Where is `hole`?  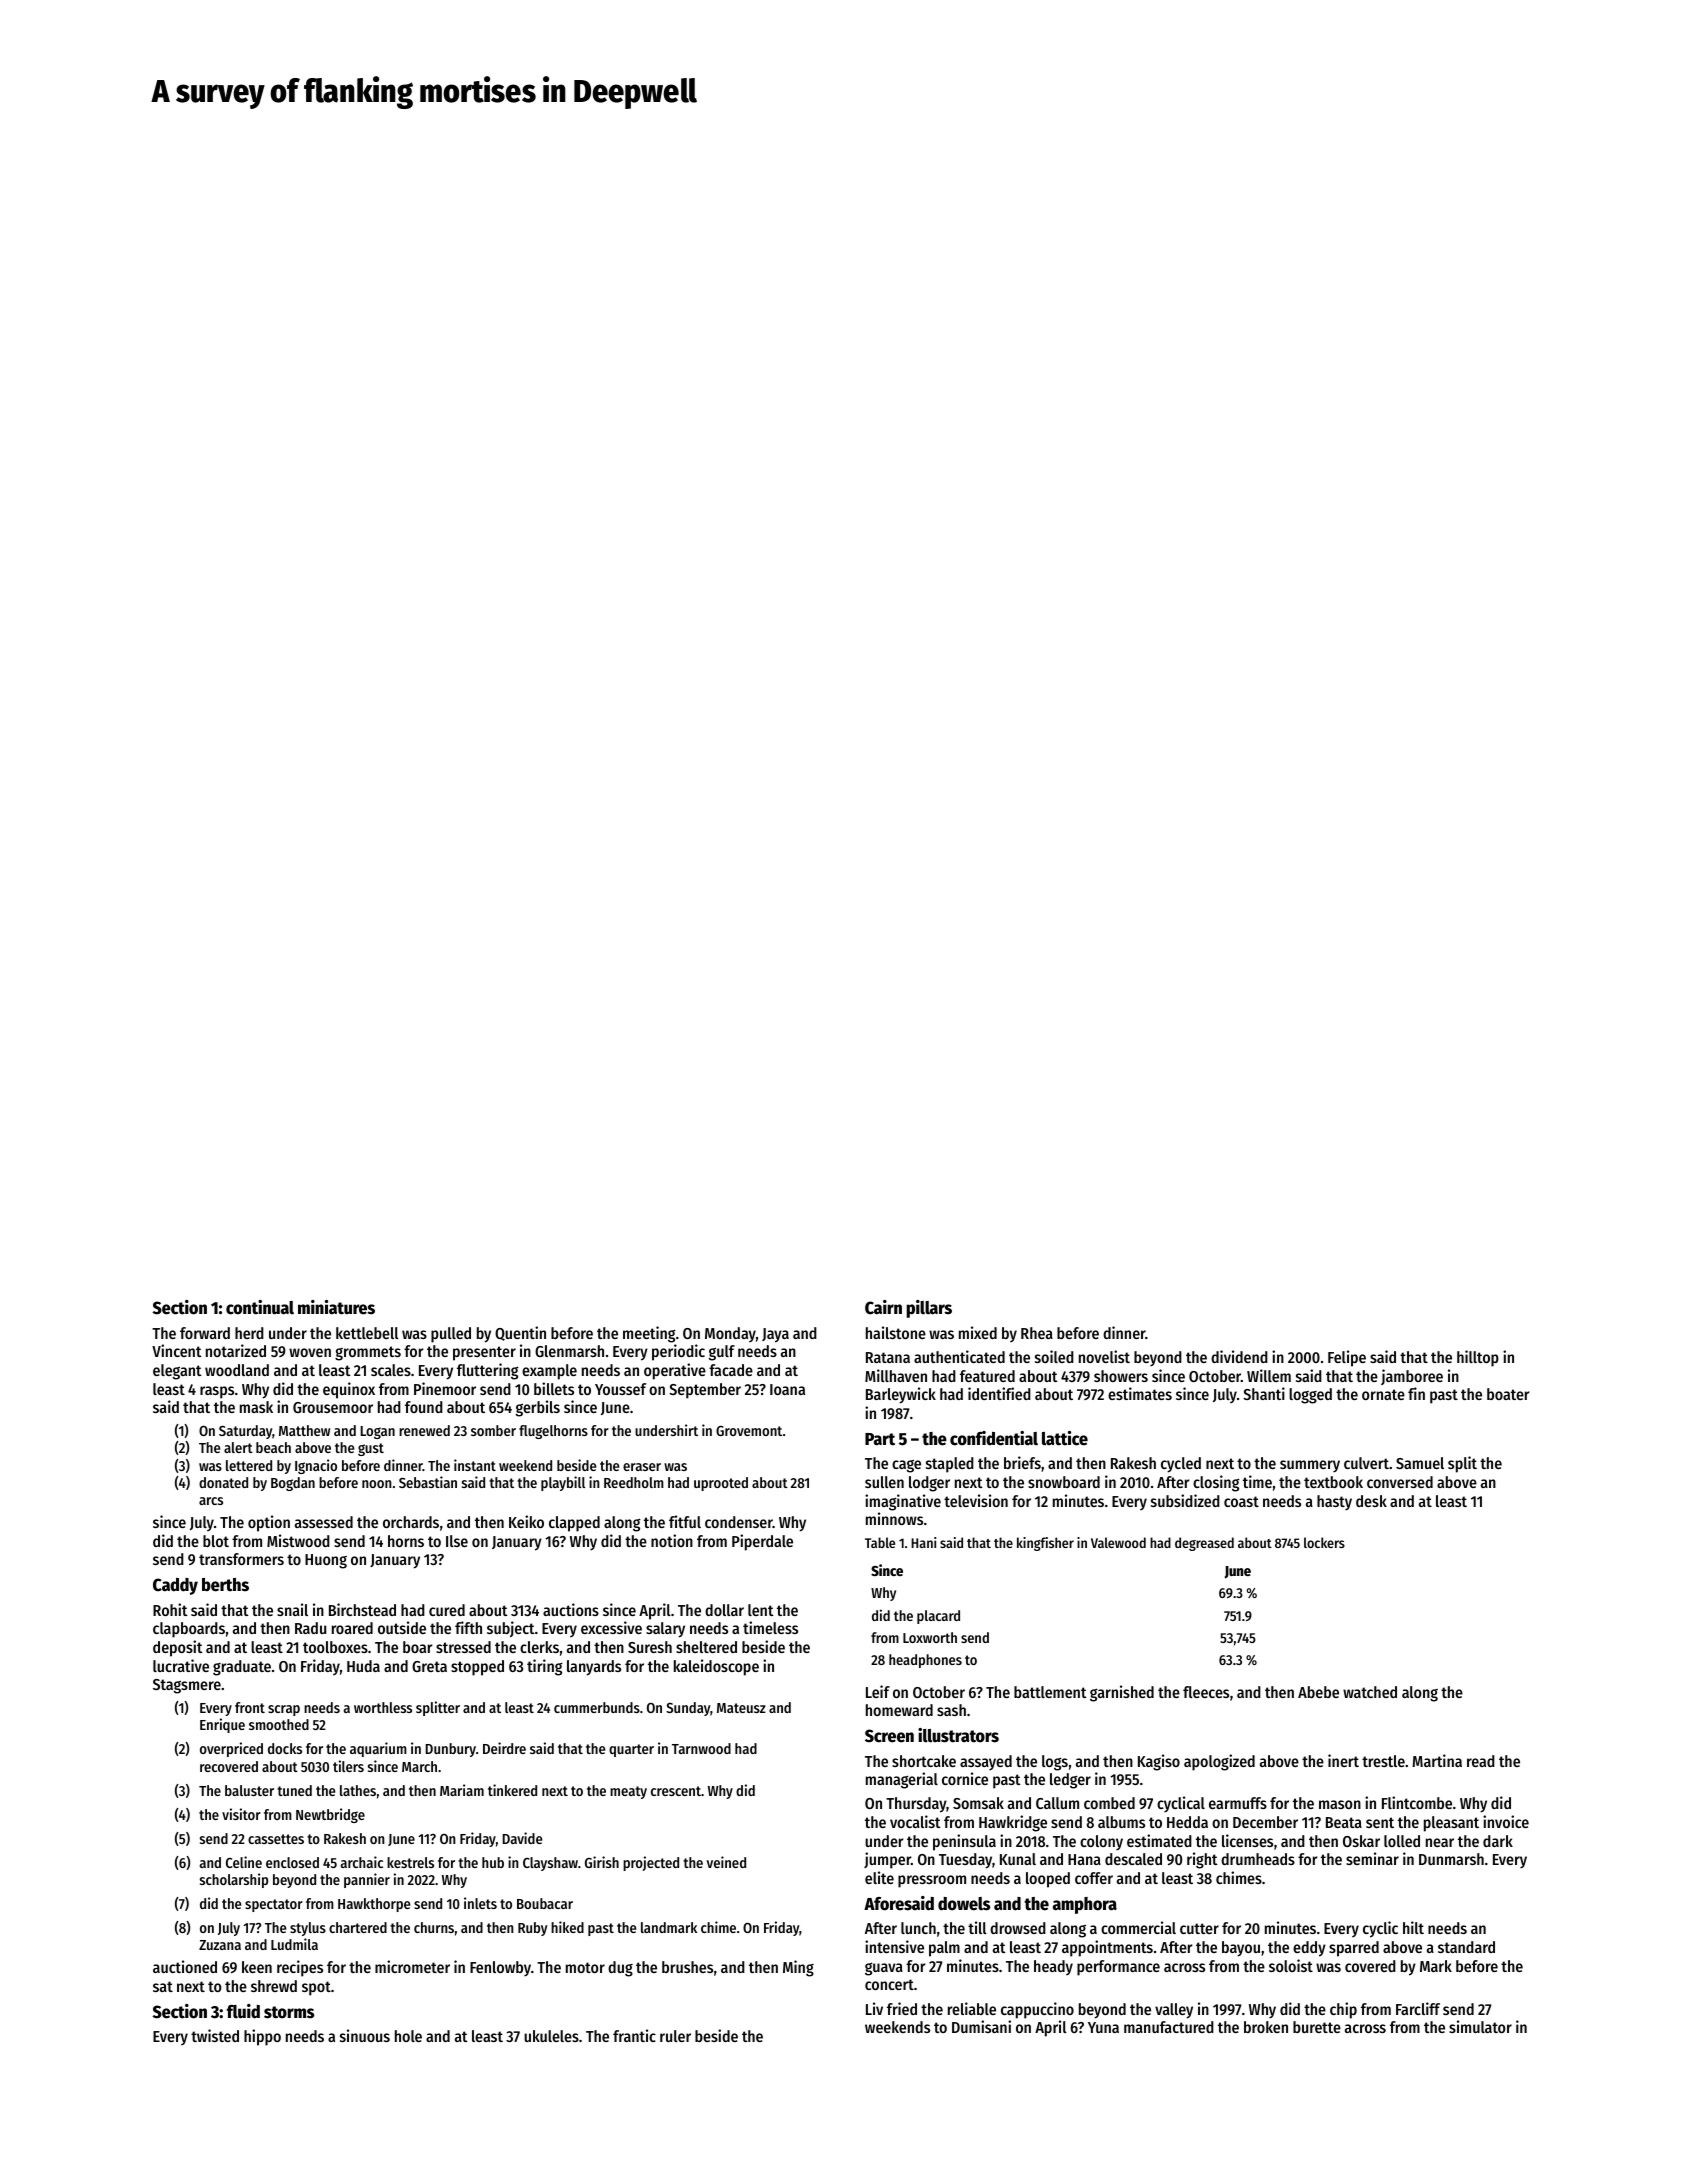 hole is located at coordinates (408, 2036).
